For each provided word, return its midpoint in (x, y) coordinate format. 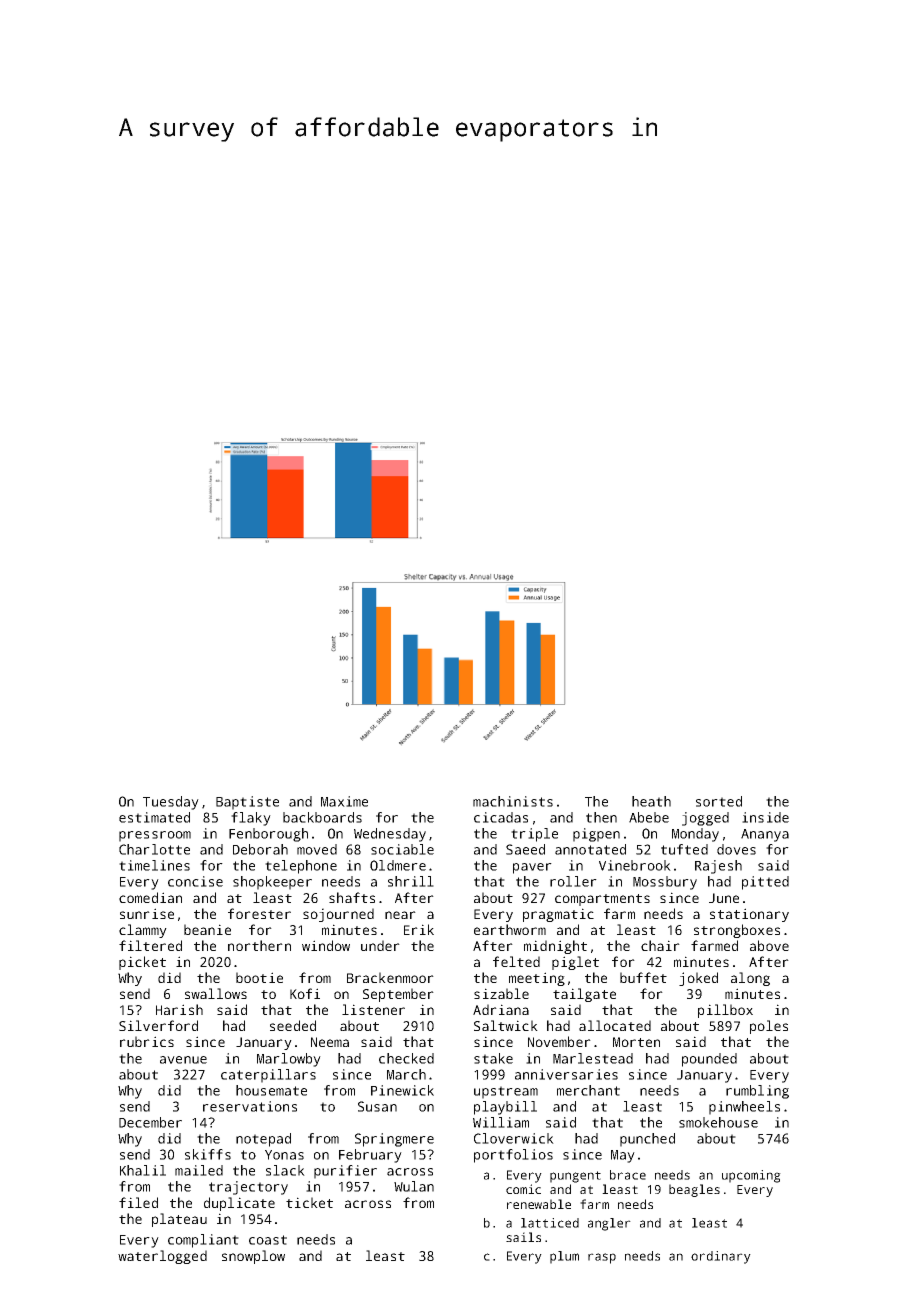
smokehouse (718, 1122)
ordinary (721, 1257)
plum (564, 1257)
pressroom (155, 836)
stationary (749, 915)
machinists (513, 801)
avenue (183, 1060)
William (501, 1122)
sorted (719, 801)
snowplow (253, 1257)
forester (259, 913)
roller (573, 881)
